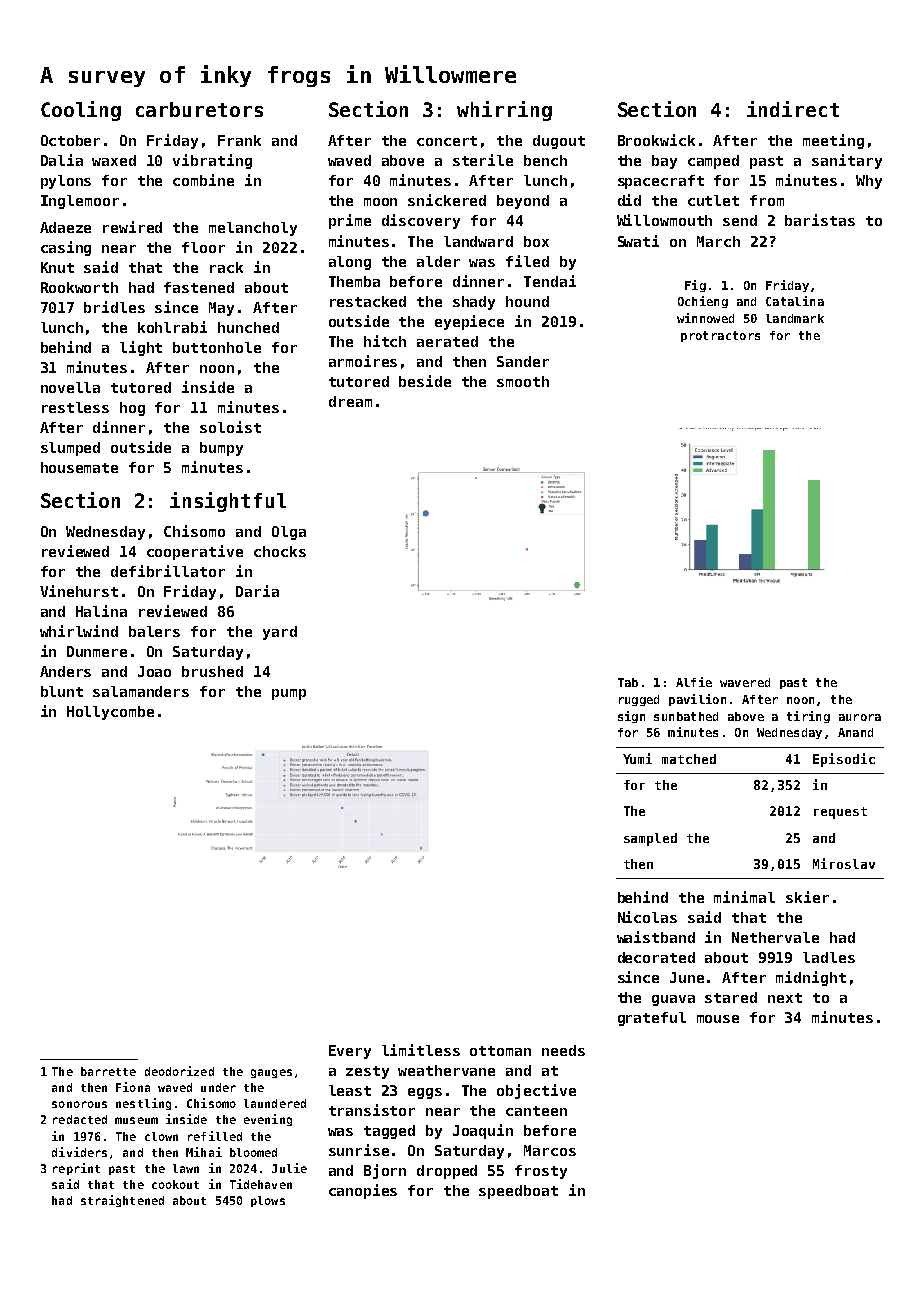 This document has height=1308, width=924. Describe the element at coordinates (75, 407) in the document. I see `restless` at that location.
